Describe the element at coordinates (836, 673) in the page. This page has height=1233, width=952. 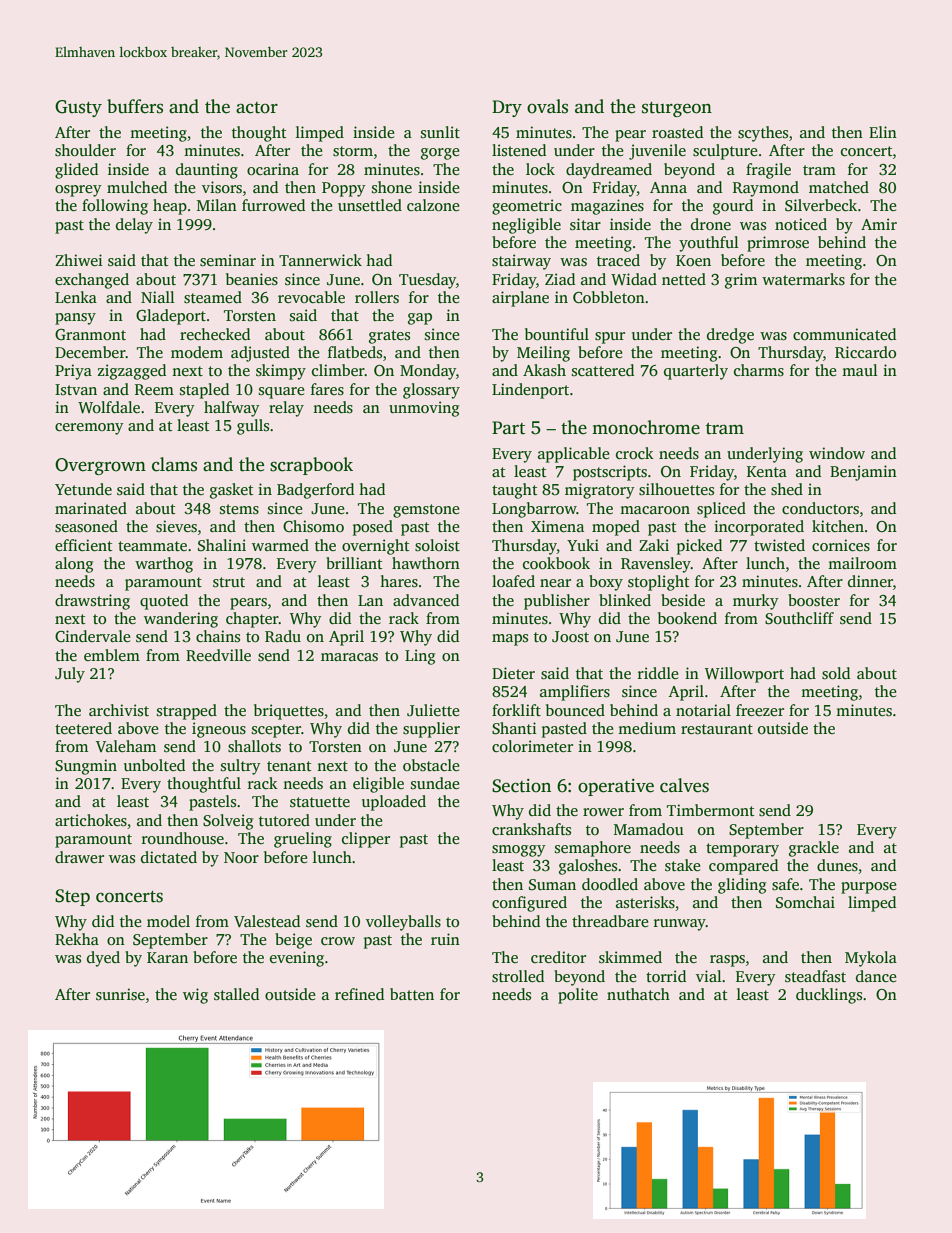
I see `sold` at that location.
